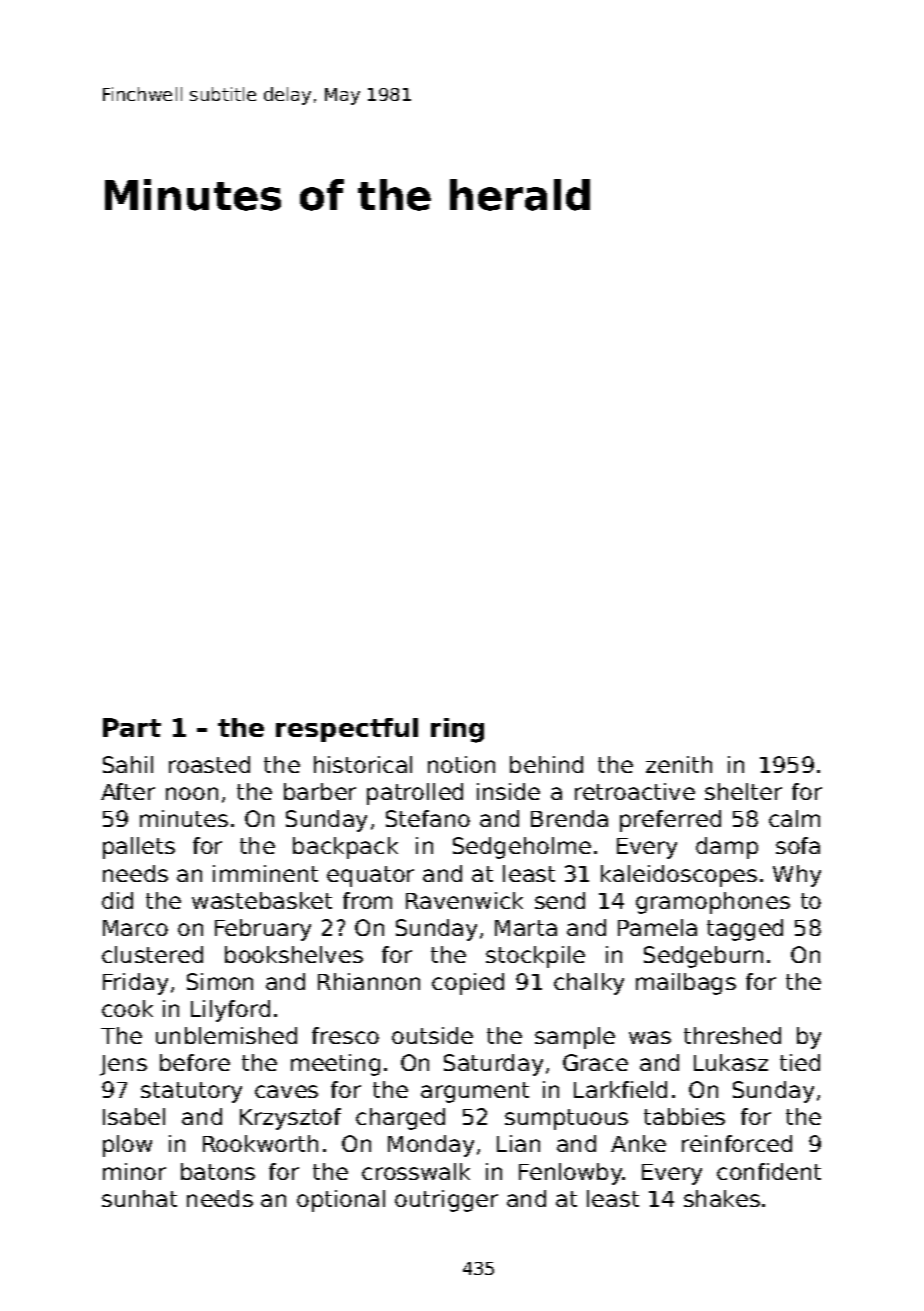 Image resolution: width=924 pixels, height=1311 pixels. I want to click on tagged, so click(745, 930).
